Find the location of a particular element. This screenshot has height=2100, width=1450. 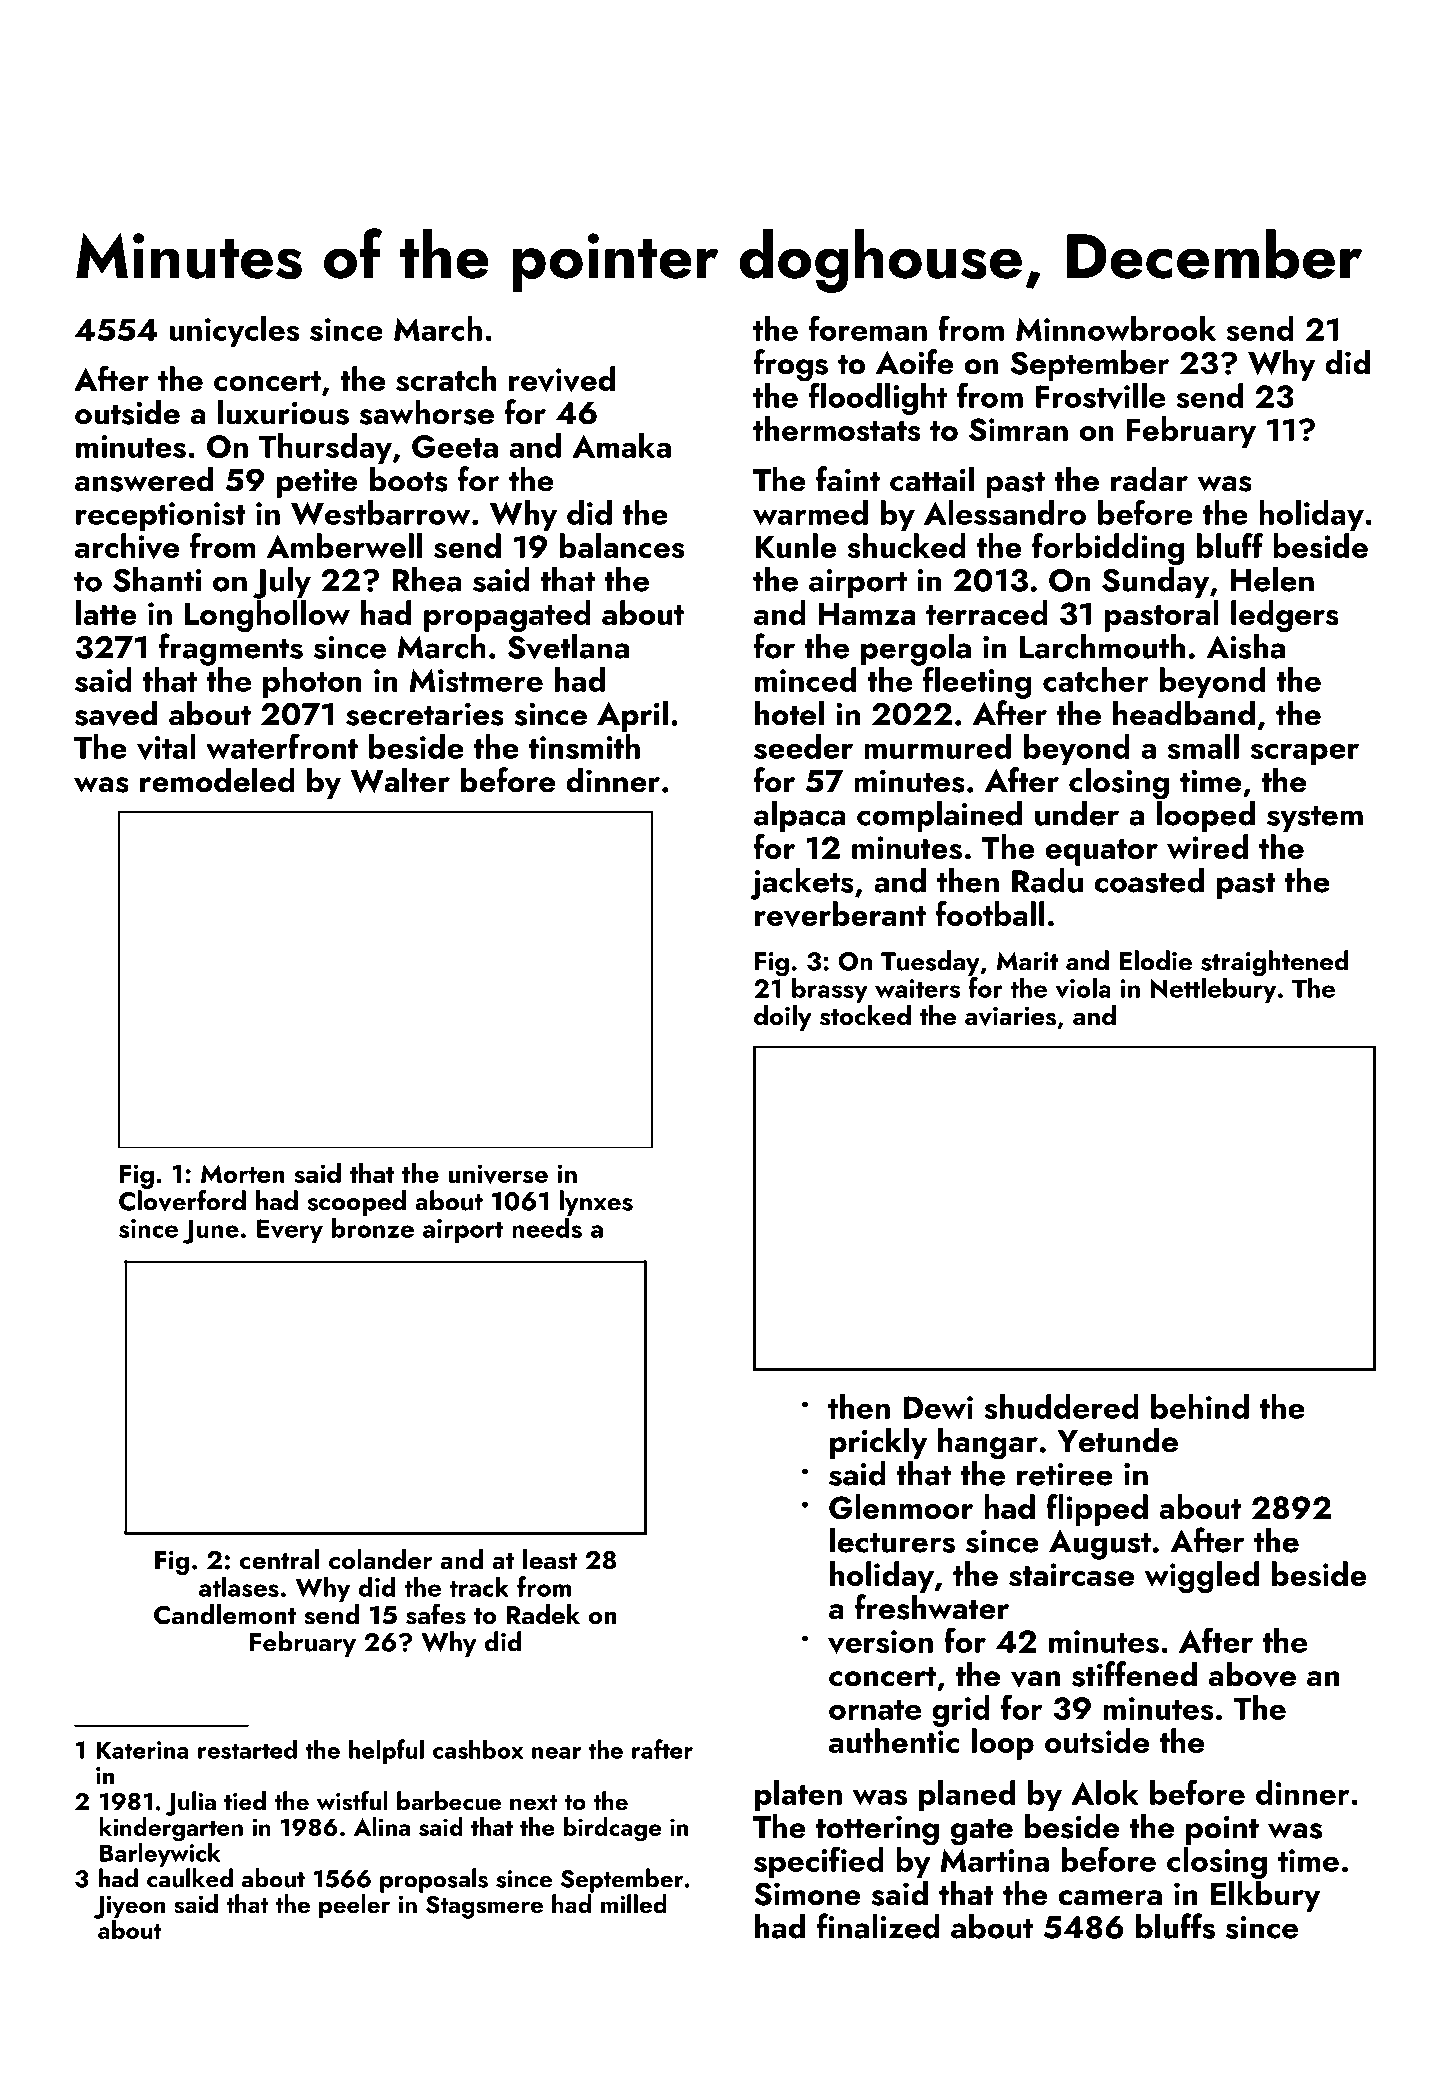

Morten is located at coordinates (243, 1173).
